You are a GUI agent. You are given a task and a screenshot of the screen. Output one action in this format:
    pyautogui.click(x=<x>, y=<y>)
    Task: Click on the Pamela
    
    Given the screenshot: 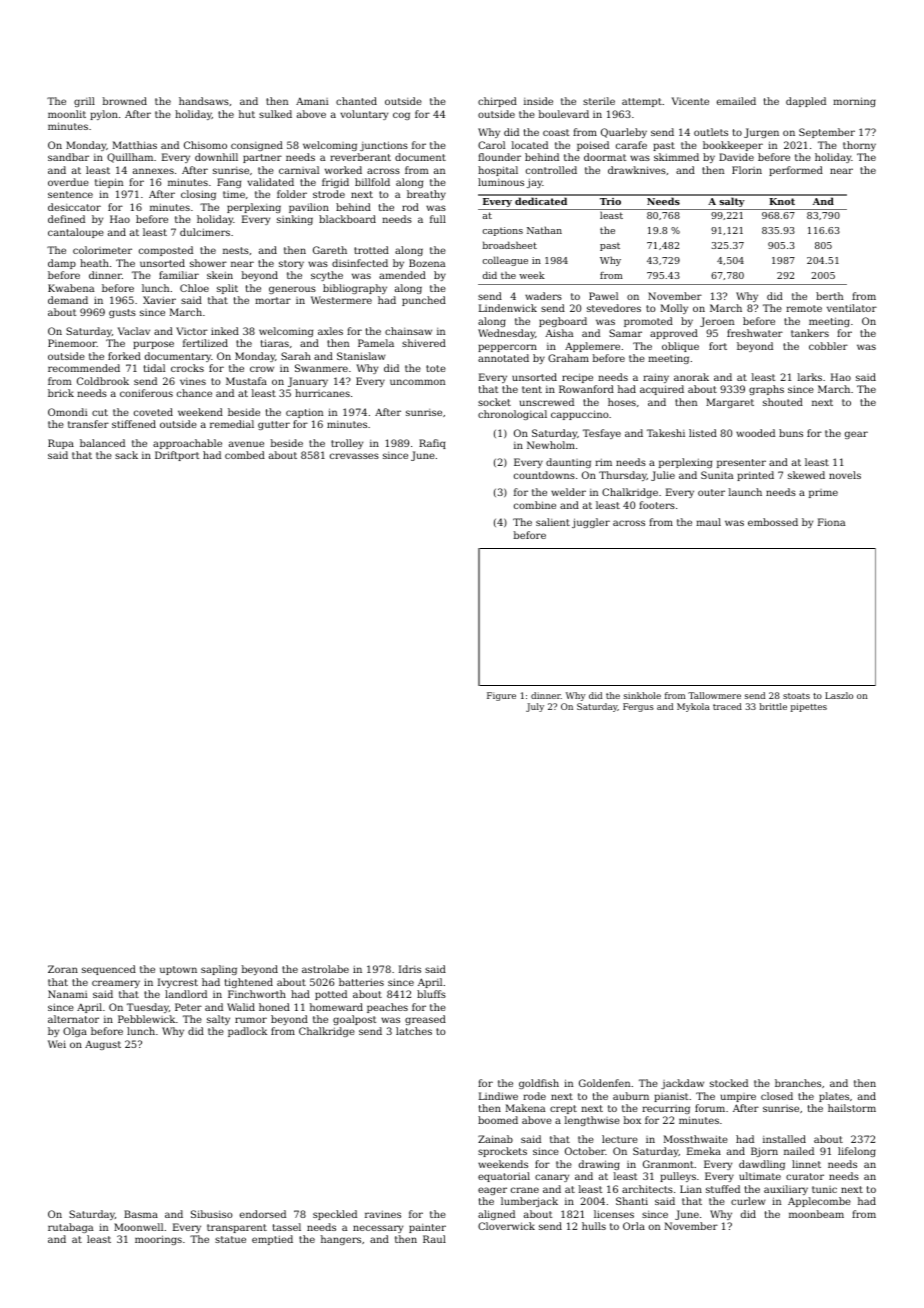 What is the action you would take?
    pyautogui.click(x=376, y=343)
